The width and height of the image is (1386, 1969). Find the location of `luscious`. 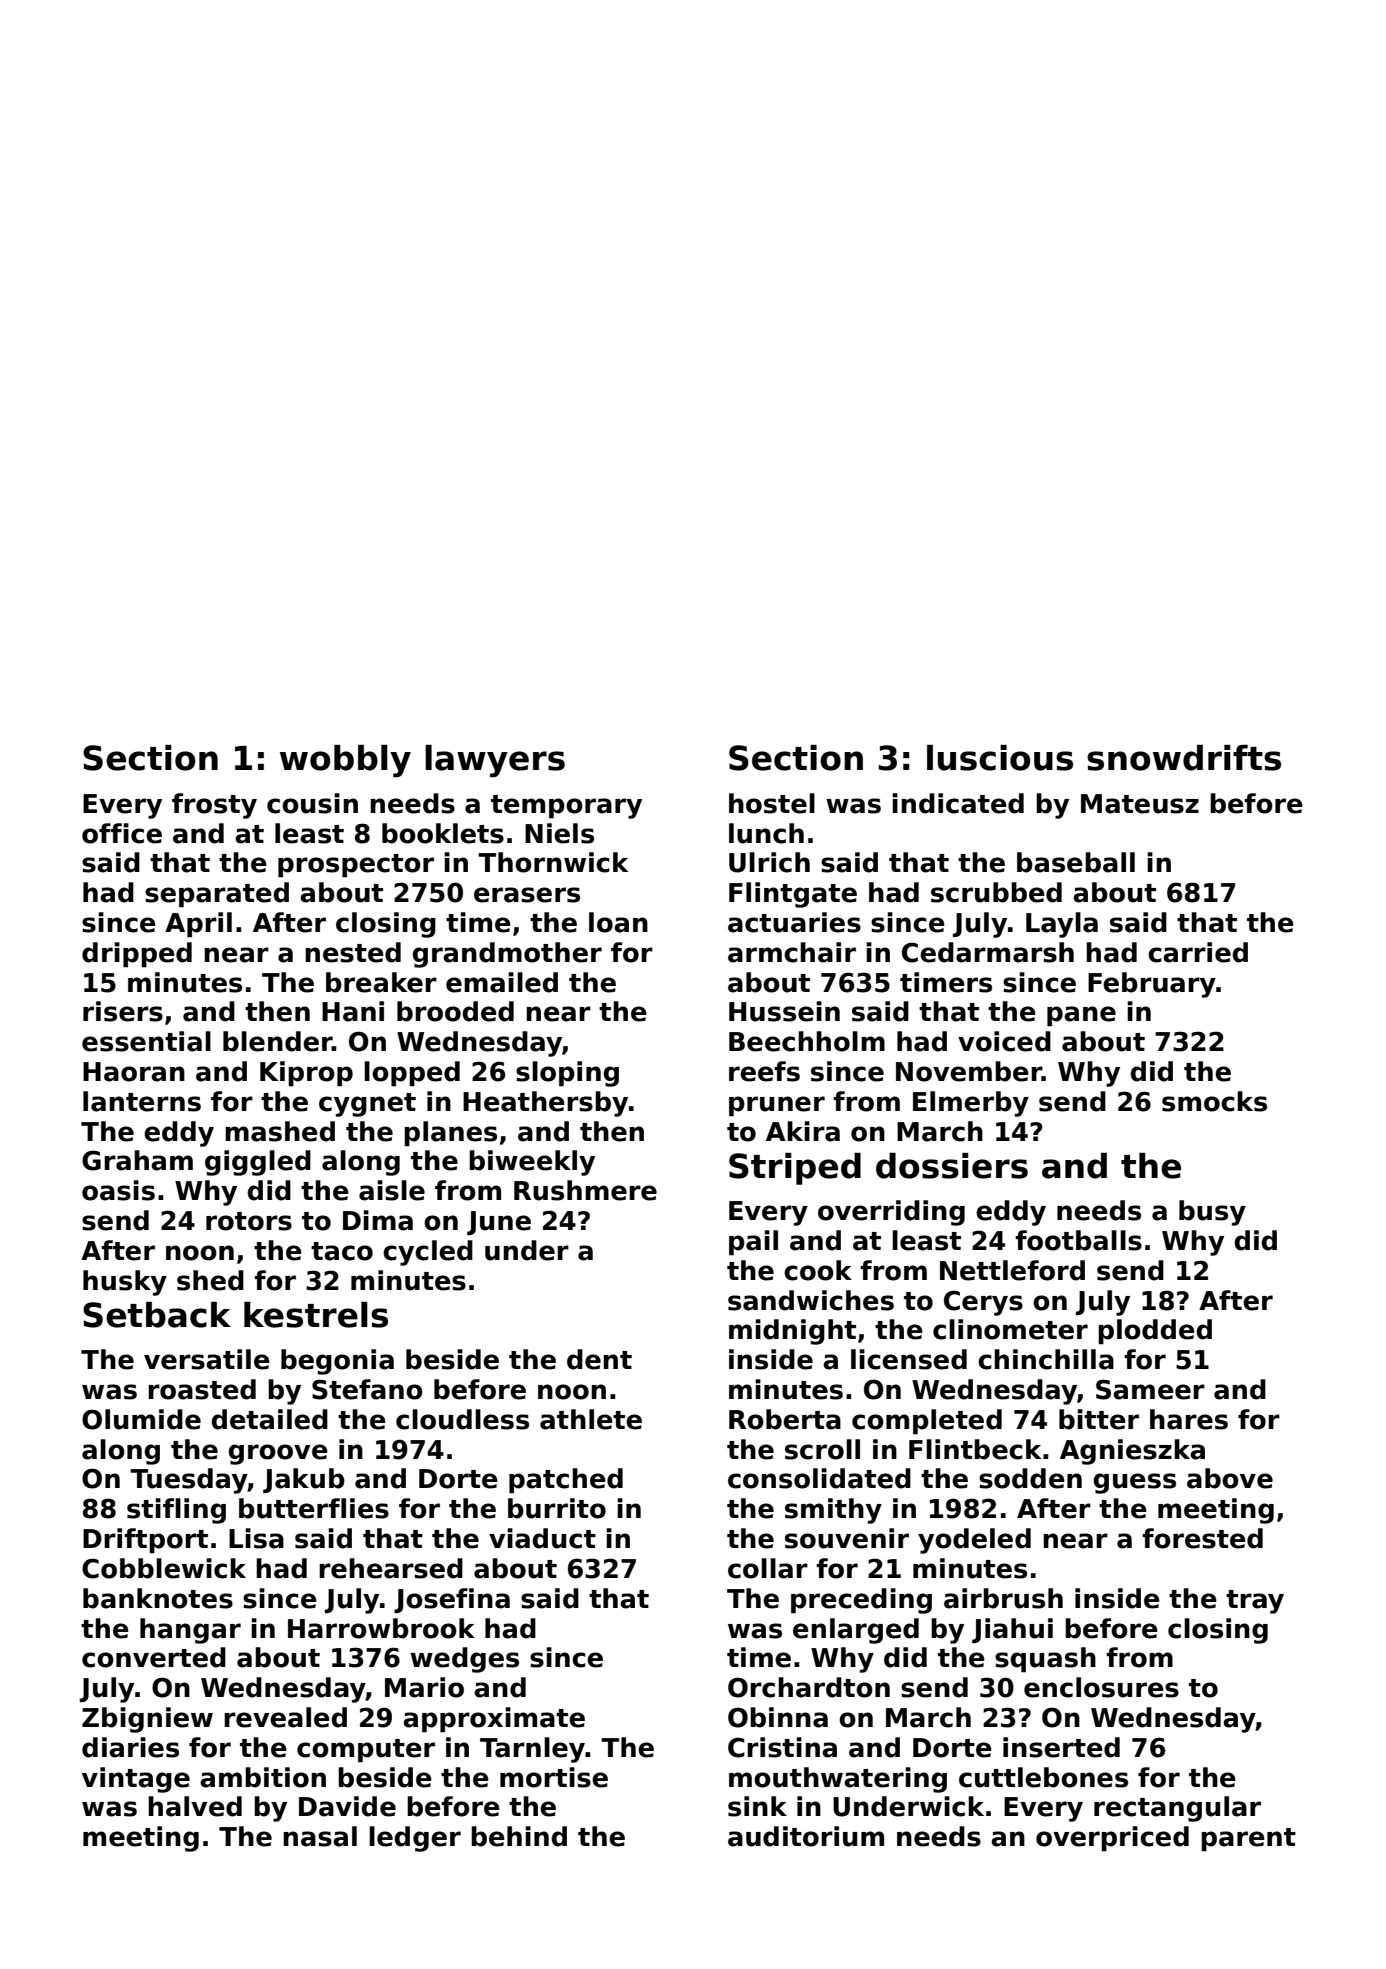

luscious is located at coordinates (1000, 758).
